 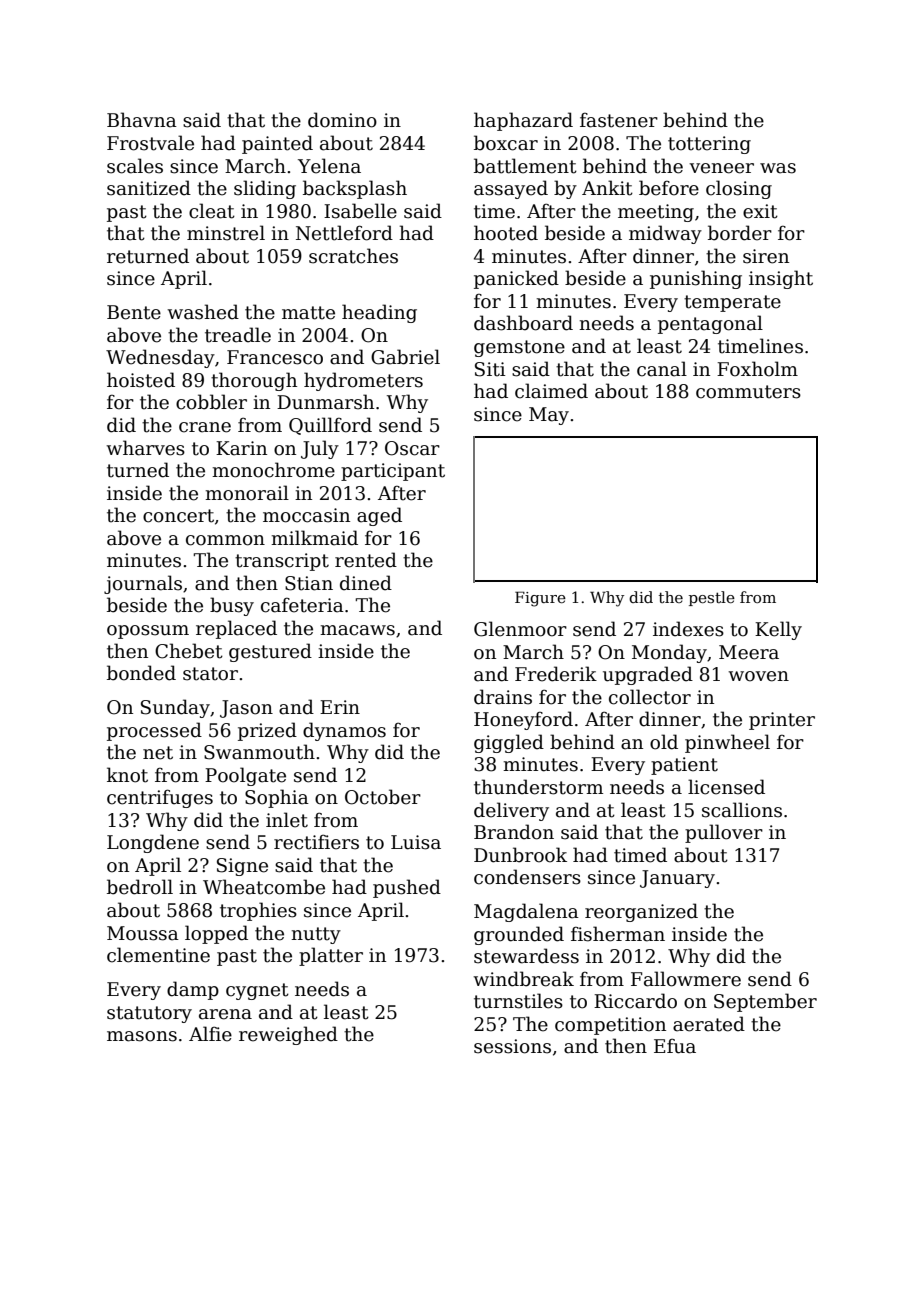 What do you see at coordinates (383, 797) in the image?
I see `October` at bounding box center [383, 797].
